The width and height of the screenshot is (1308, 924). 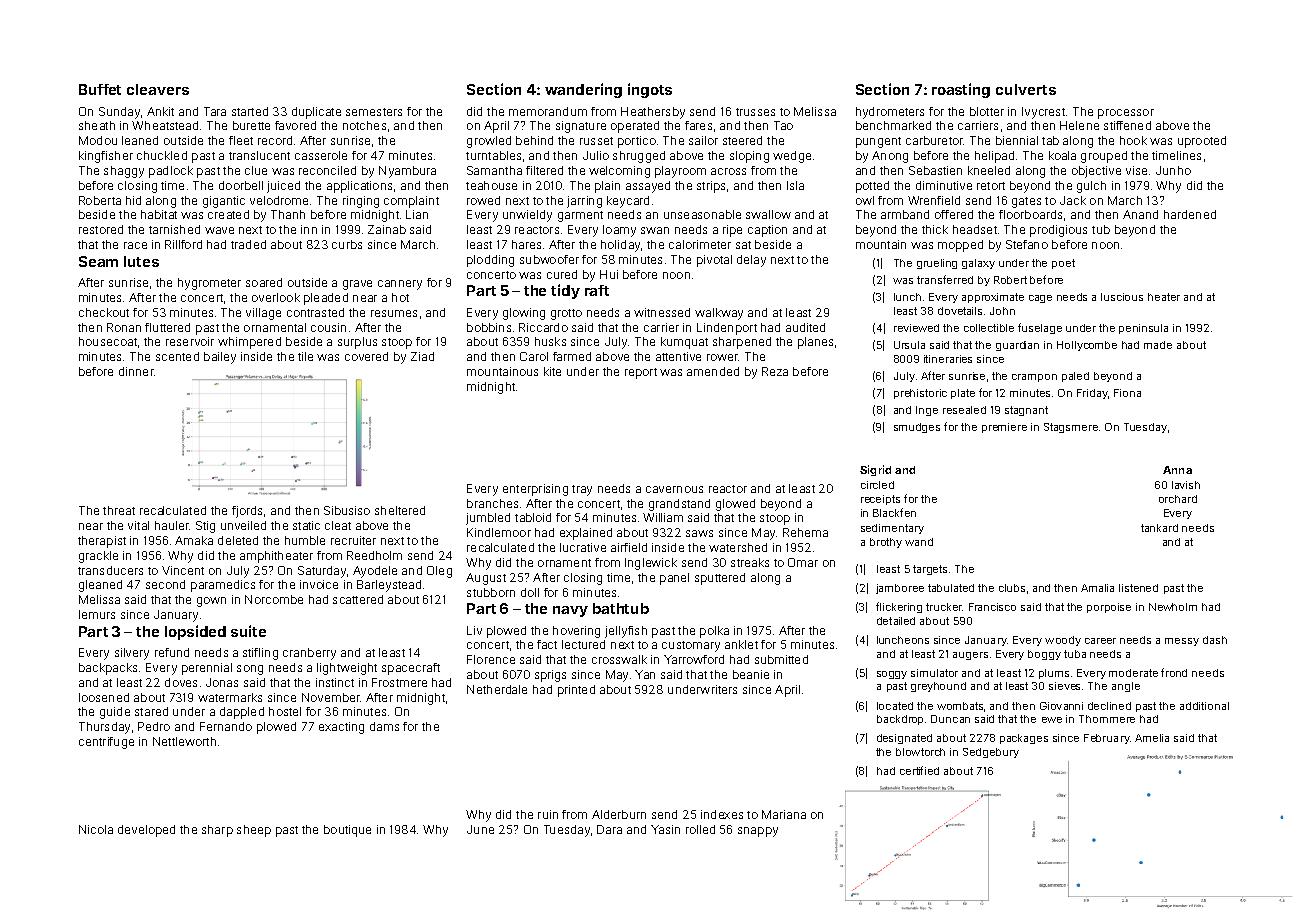 What do you see at coordinates (1063, 264) in the screenshot?
I see `poet` at bounding box center [1063, 264].
